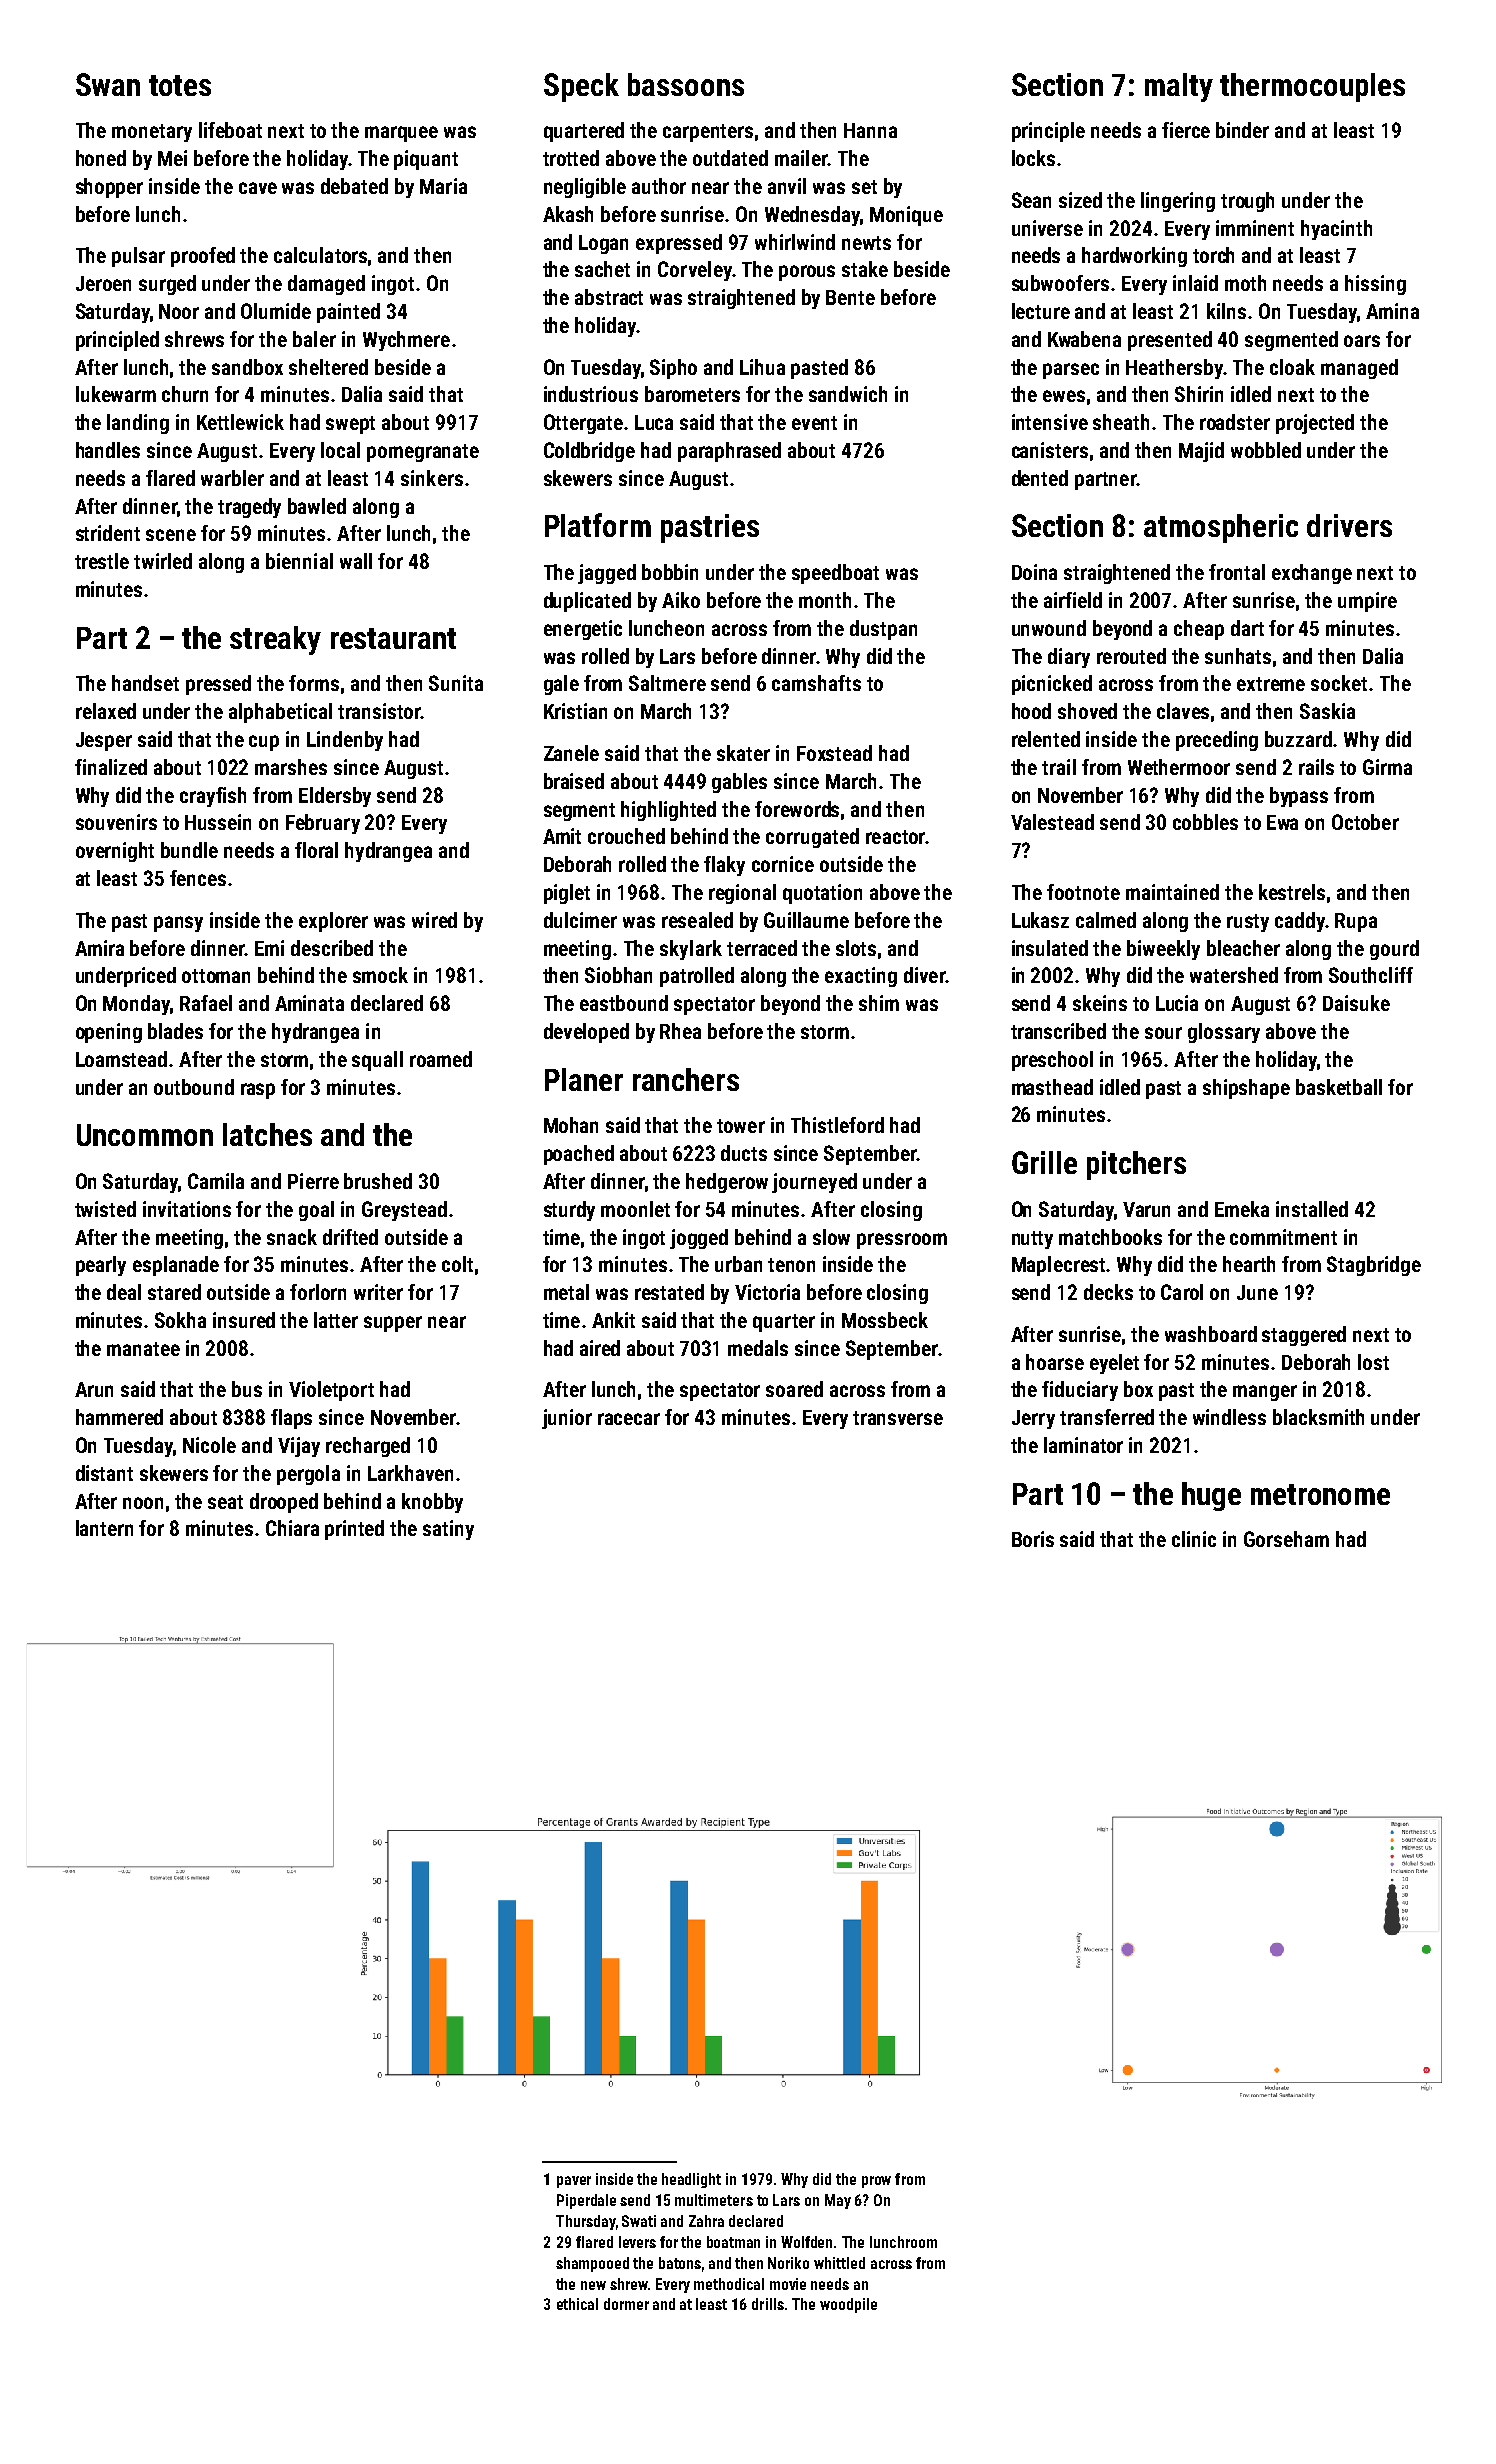 The image size is (1496, 2464). I want to click on Gorseham, so click(1286, 1539).
